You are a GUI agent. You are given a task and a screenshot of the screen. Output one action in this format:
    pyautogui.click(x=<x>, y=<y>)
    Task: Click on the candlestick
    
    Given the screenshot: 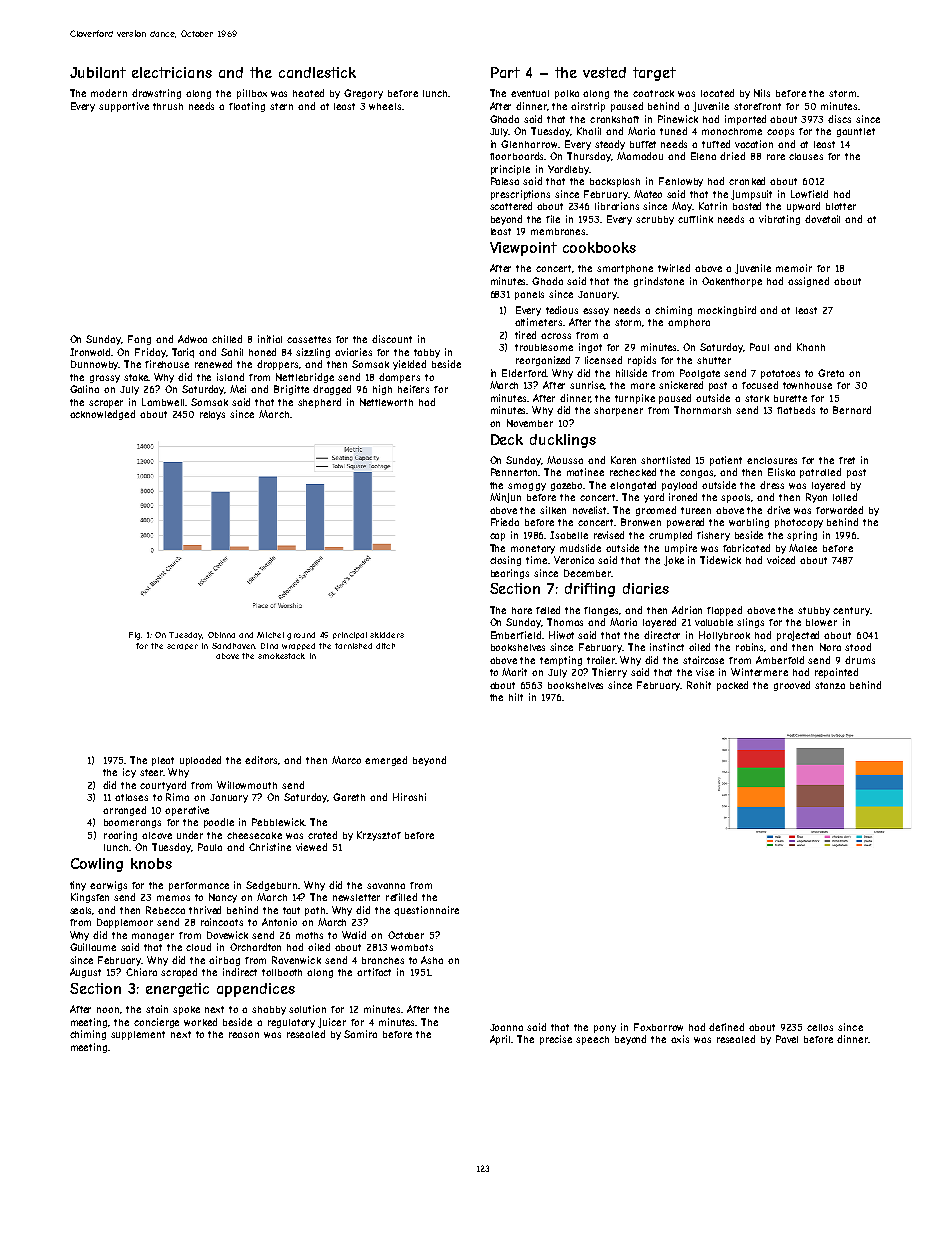 What is the action you would take?
    pyautogui.click(x=317, y=72)
